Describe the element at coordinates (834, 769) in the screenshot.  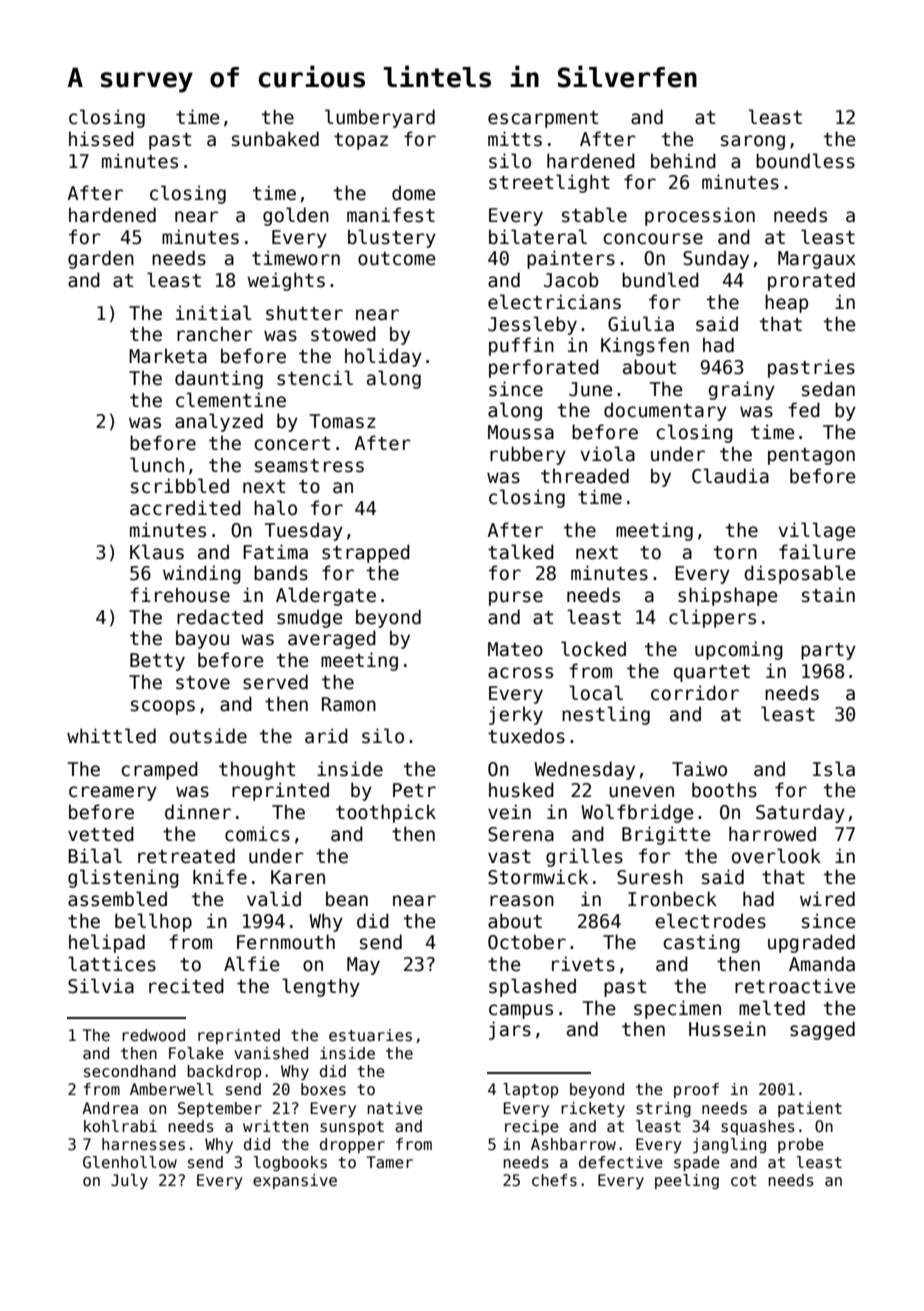
I see `Isla` at that location.
